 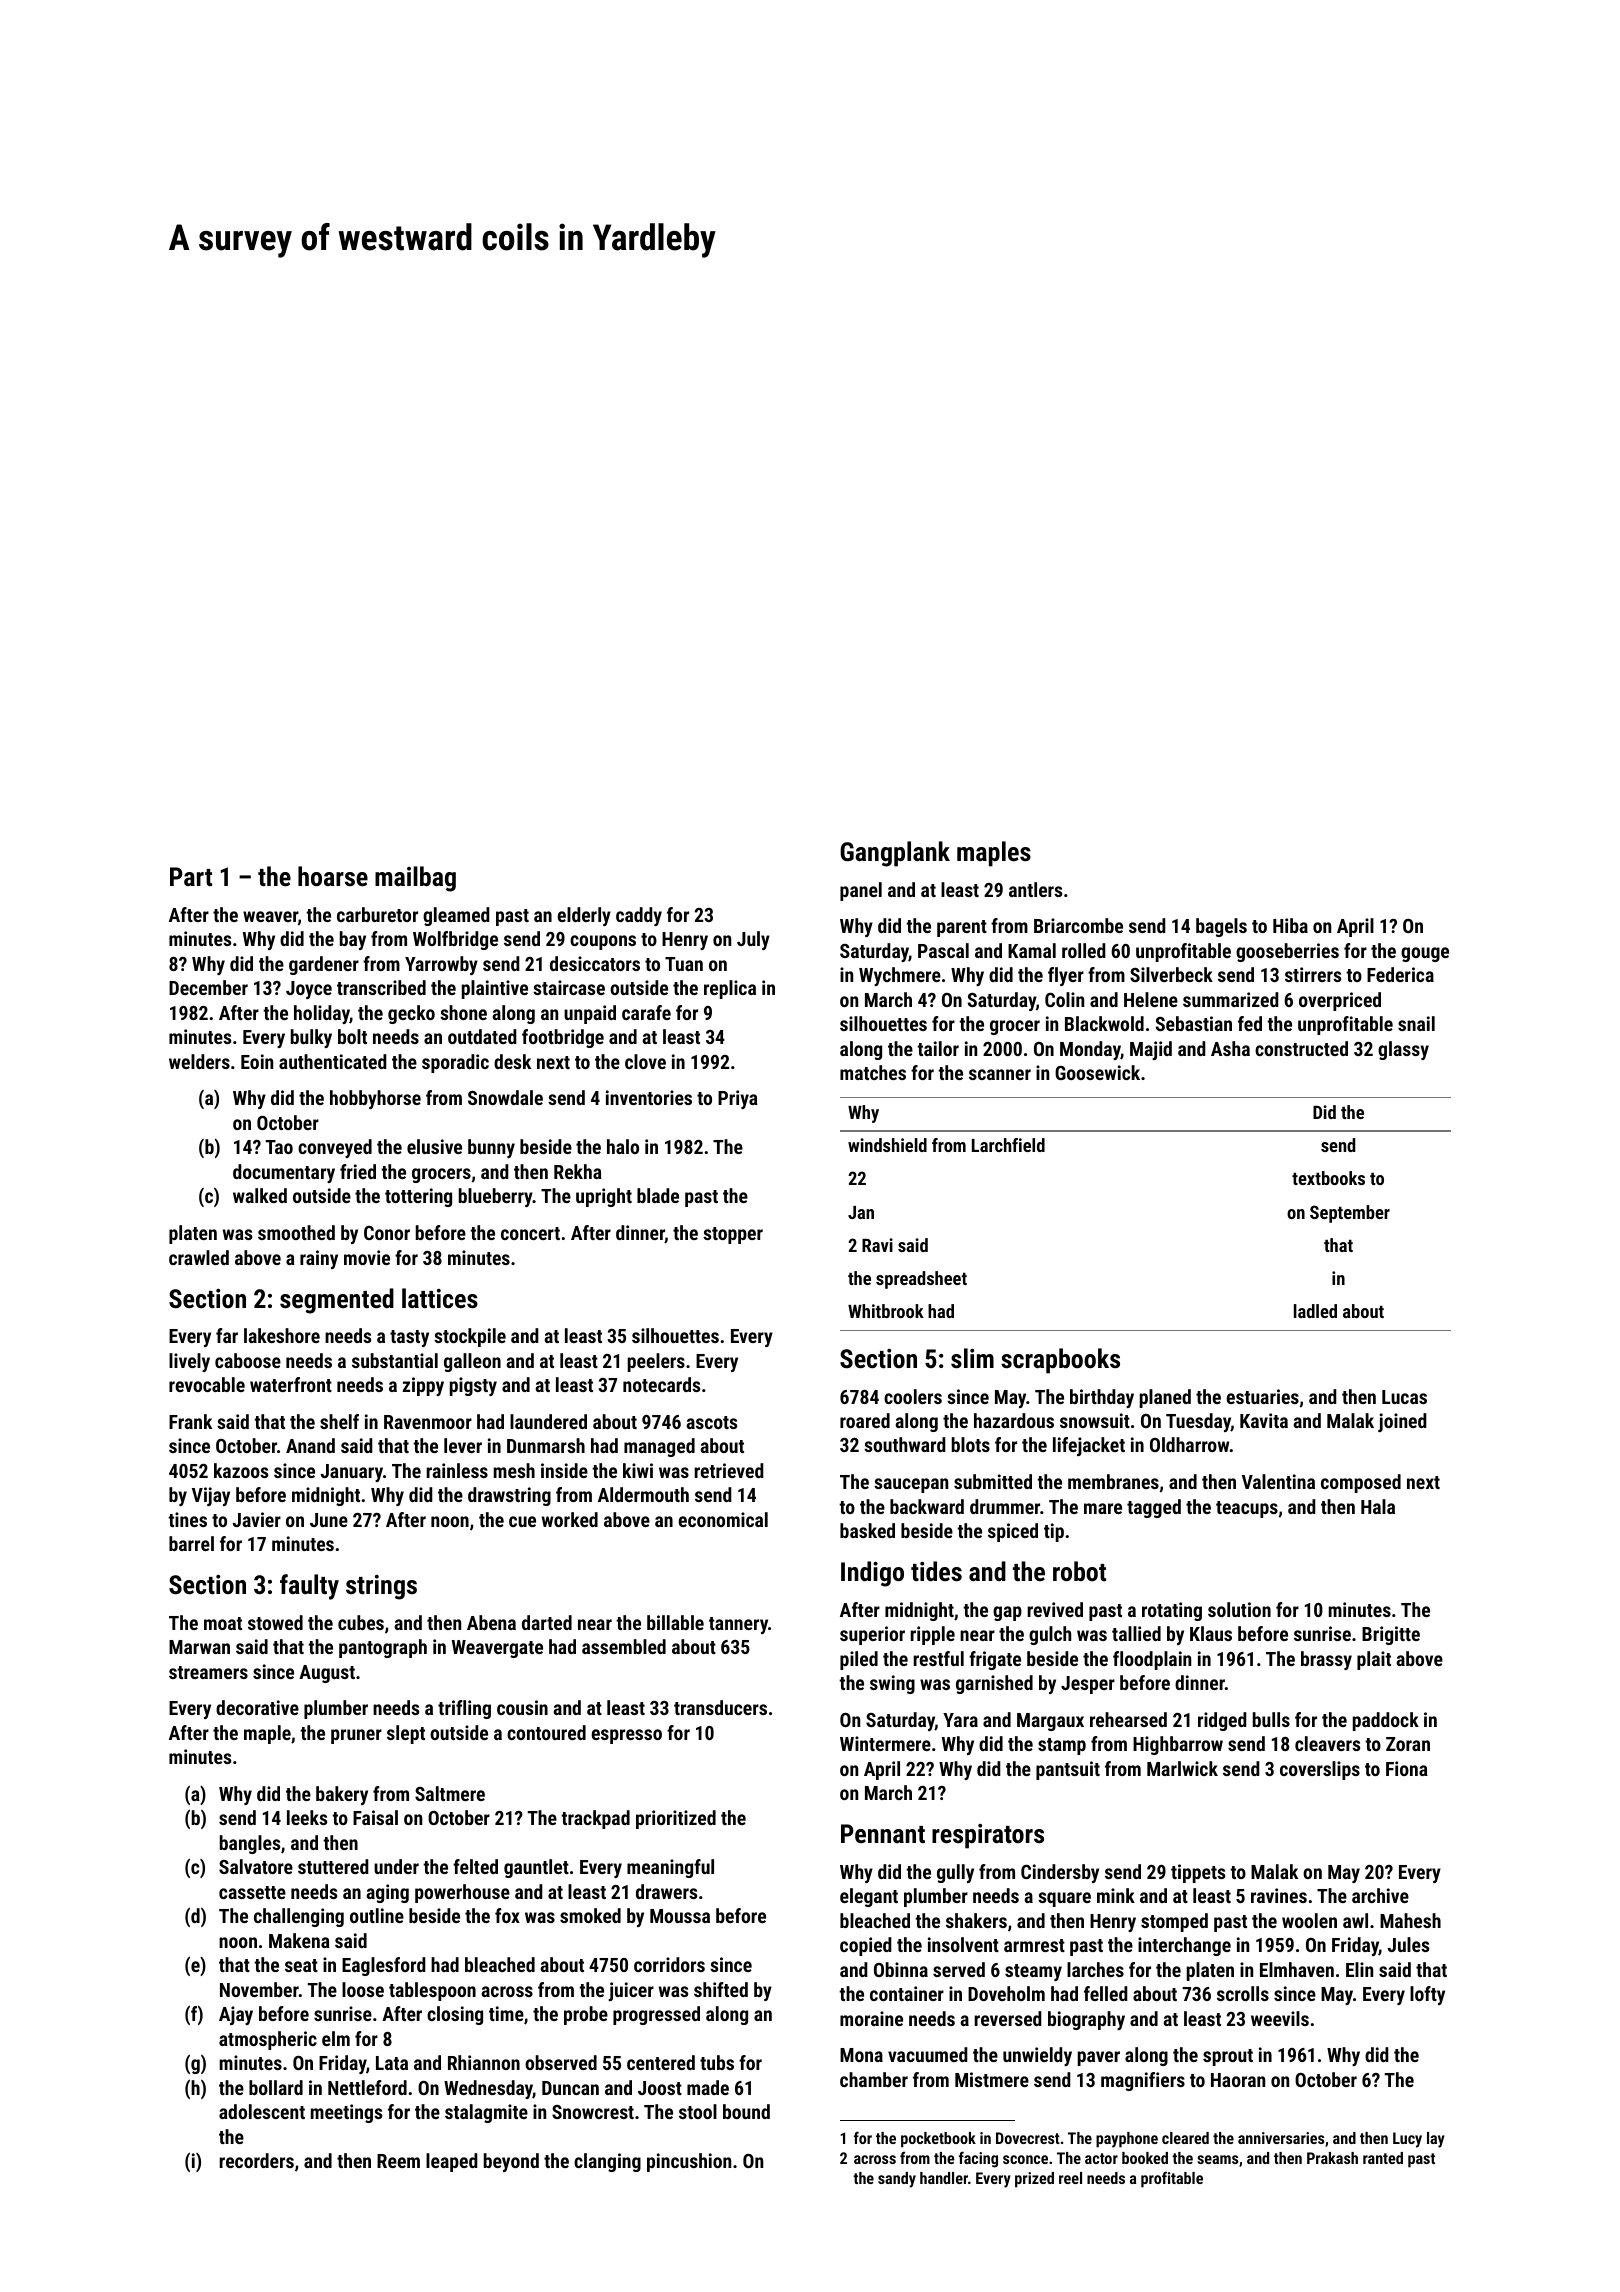 What do you see at coordinates (381, 987) in the page?
I see `transcribed` at bounding box center [381, 987].
